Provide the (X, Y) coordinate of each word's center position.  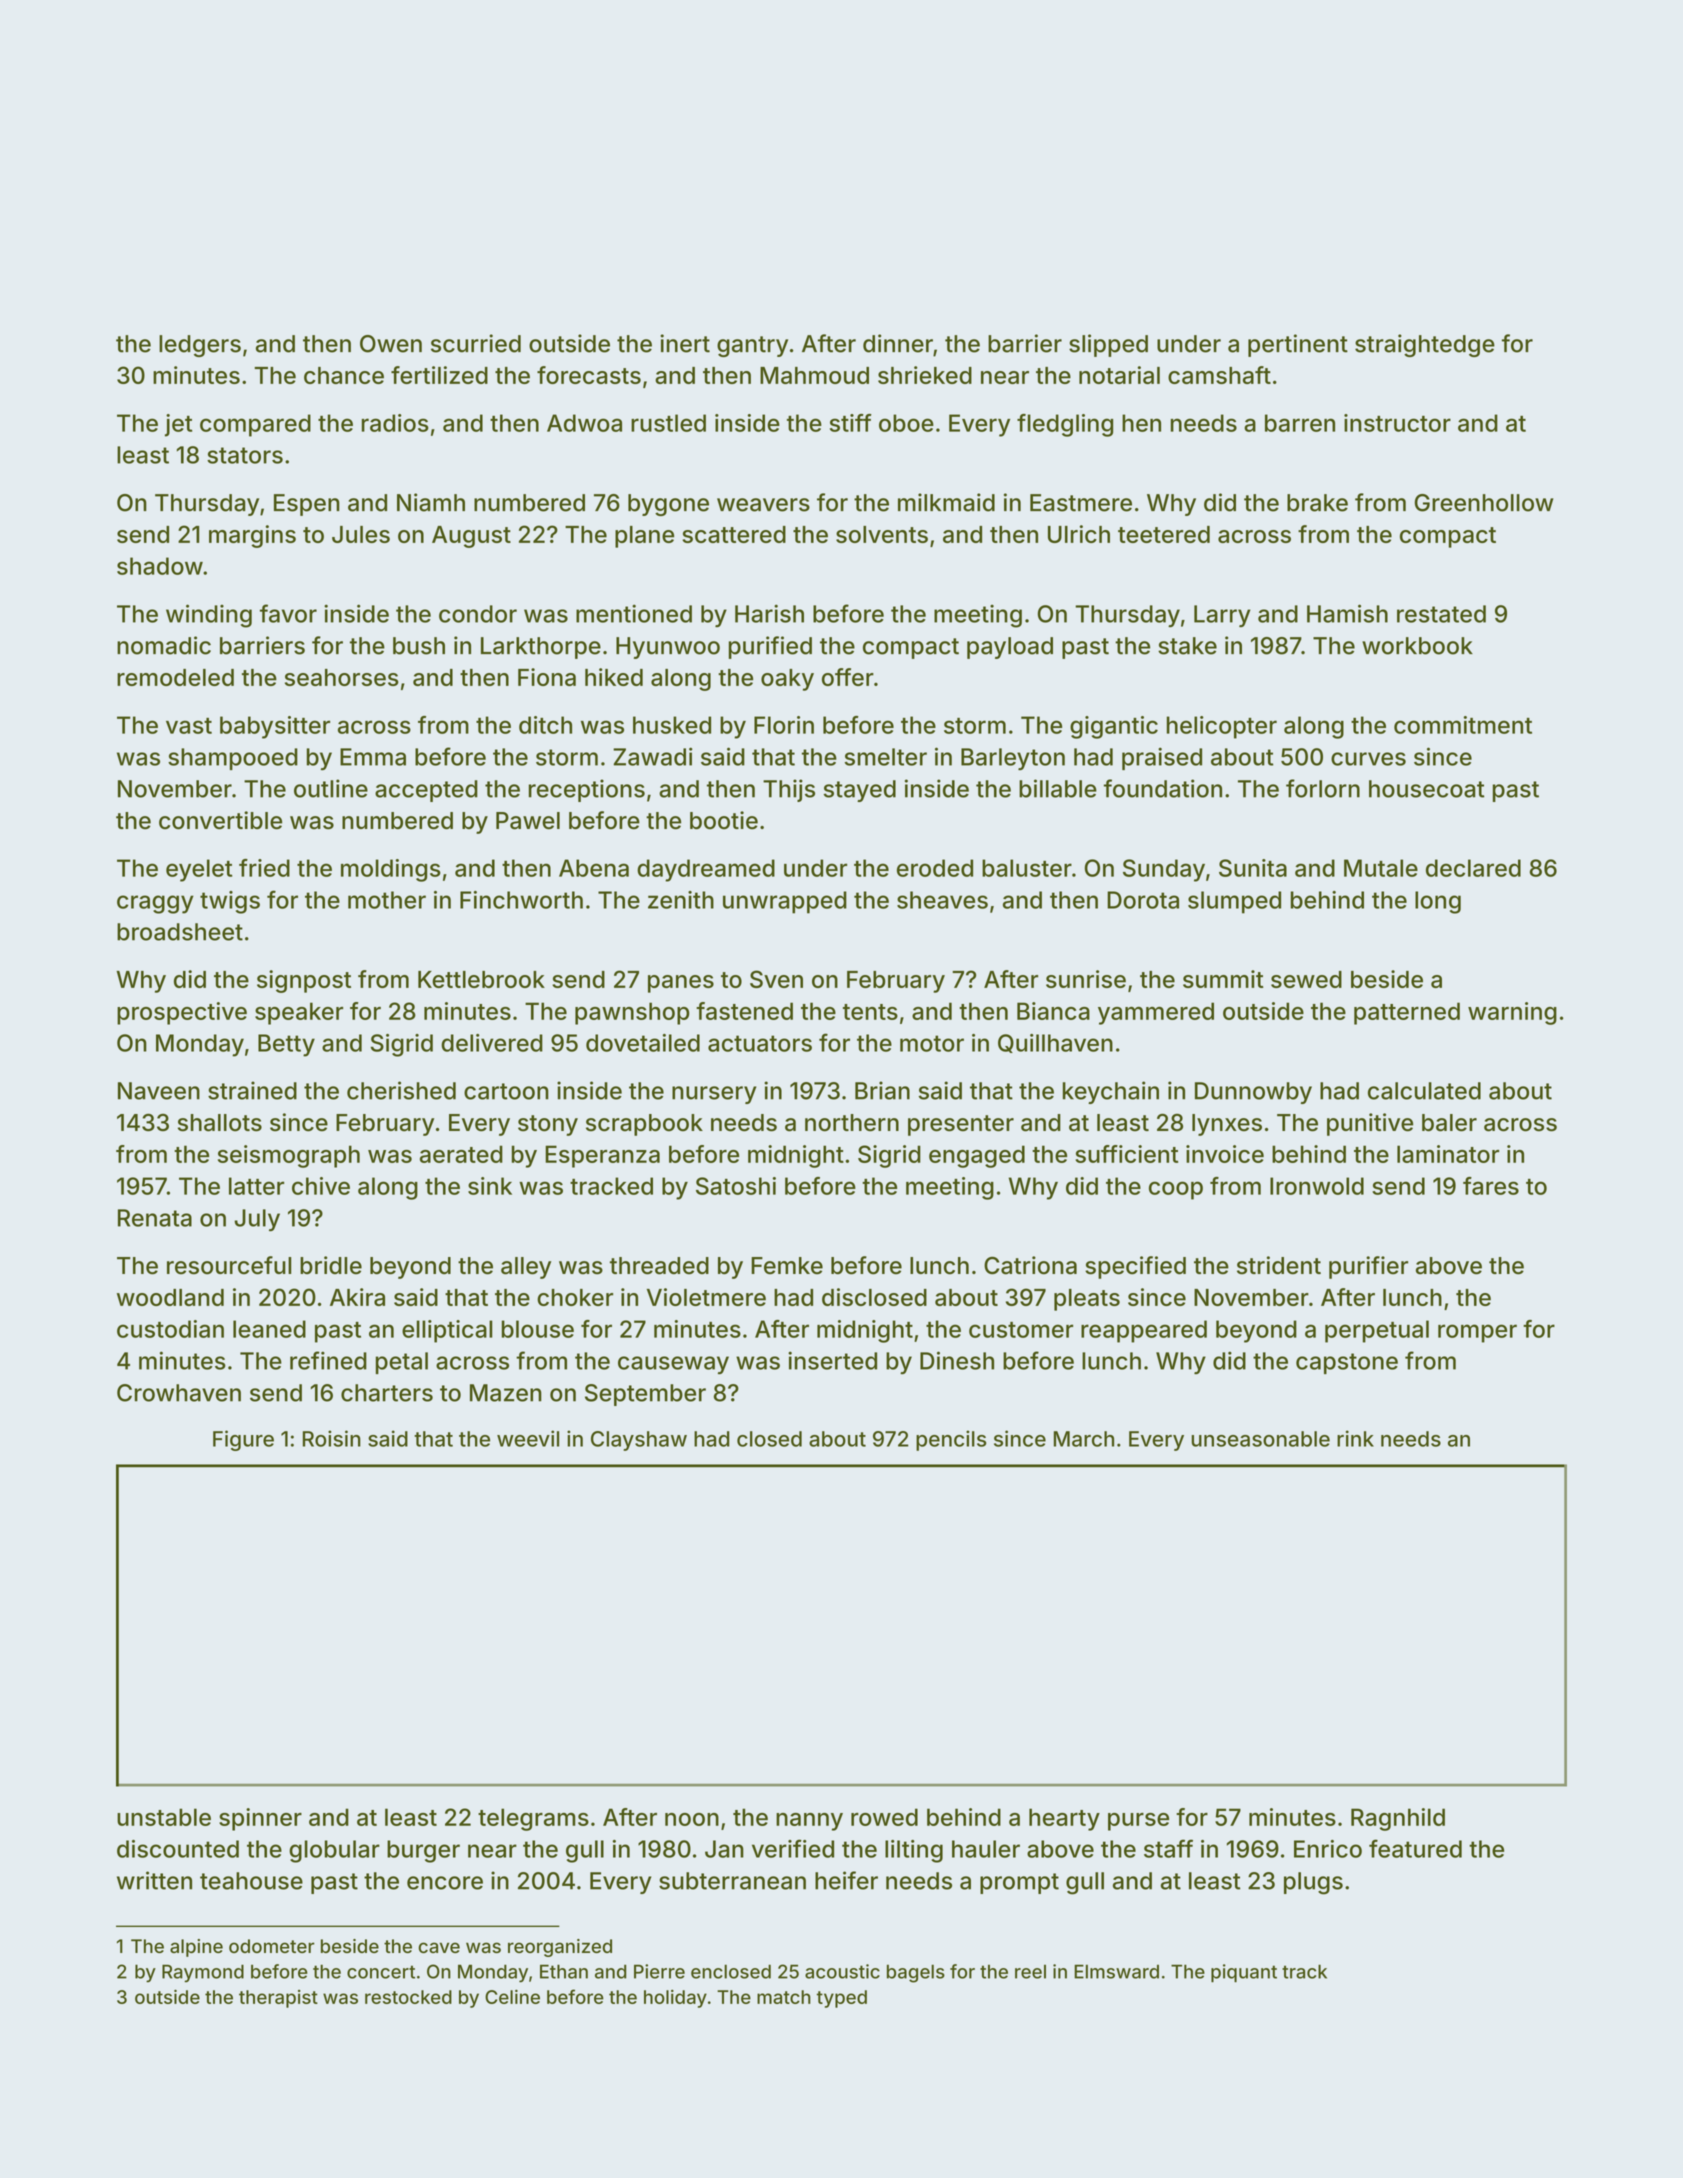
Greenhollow (1484, 503)
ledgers (200, 346)
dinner (898, 343)
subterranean (732, 1881)
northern (852, 1123)
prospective (182, 1013)
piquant (1244, 1973)
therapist (278, 1999)
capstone (1347, 1363)
